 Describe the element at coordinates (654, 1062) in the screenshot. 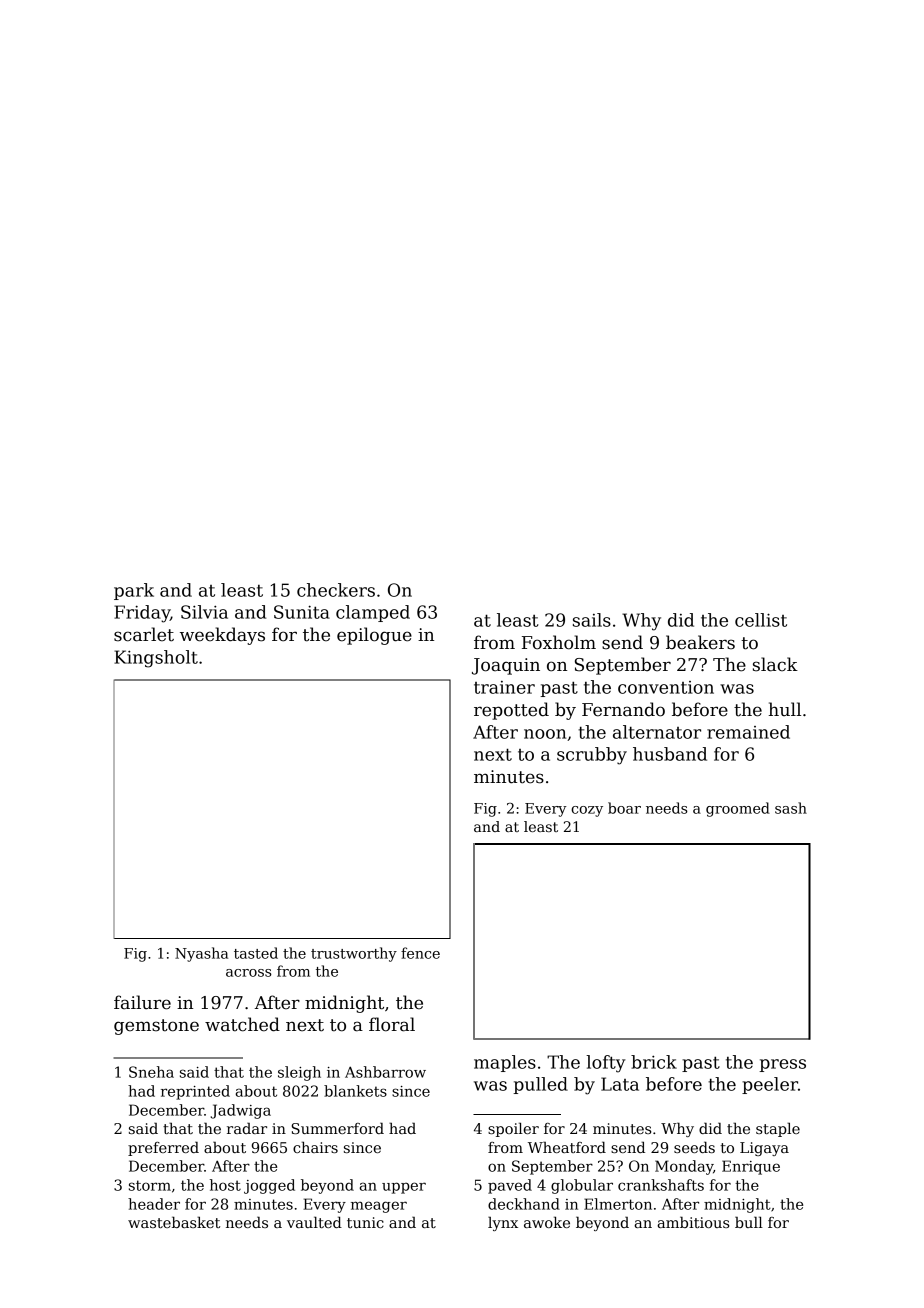

I see `brick` at that location.
